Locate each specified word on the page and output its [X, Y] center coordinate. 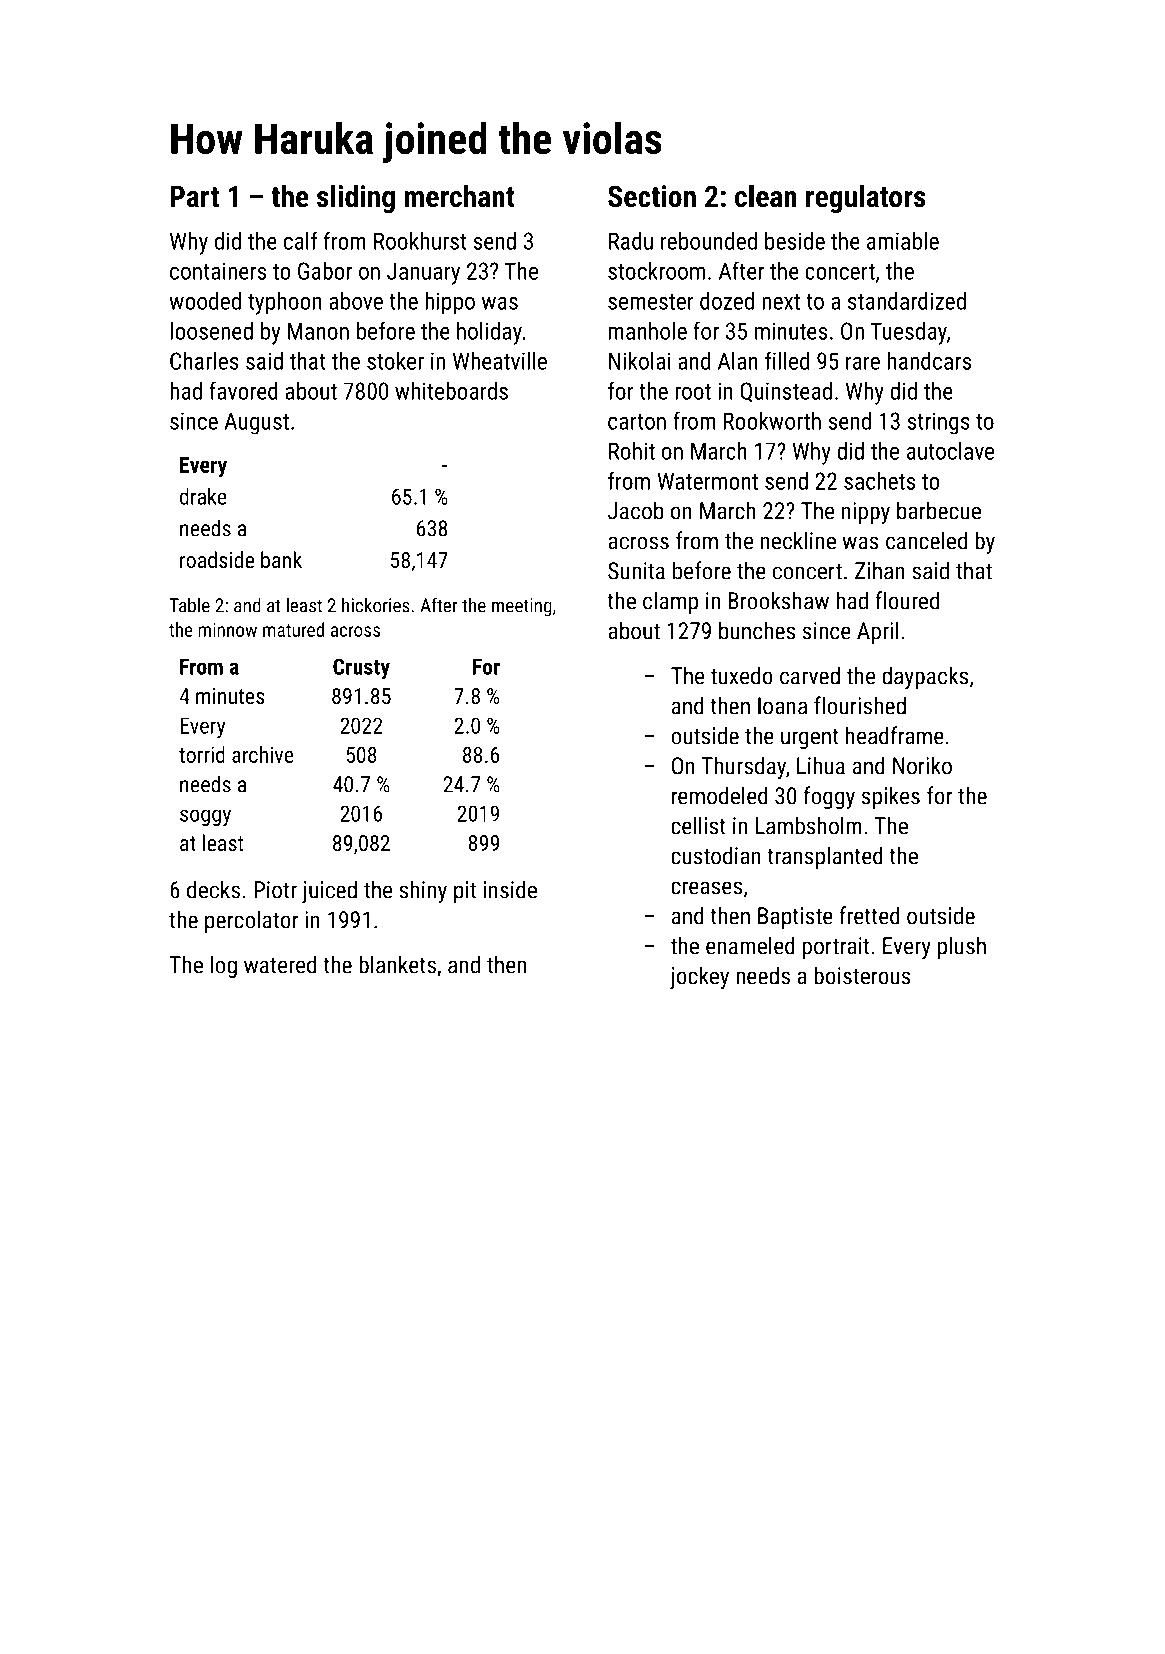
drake [203, 496]
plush [962, 947]
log [224, 966]
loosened [211, 331]
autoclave [950, 451]
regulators [866, 198]
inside [510, 889]
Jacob [636, 510]
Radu [631, 241]
